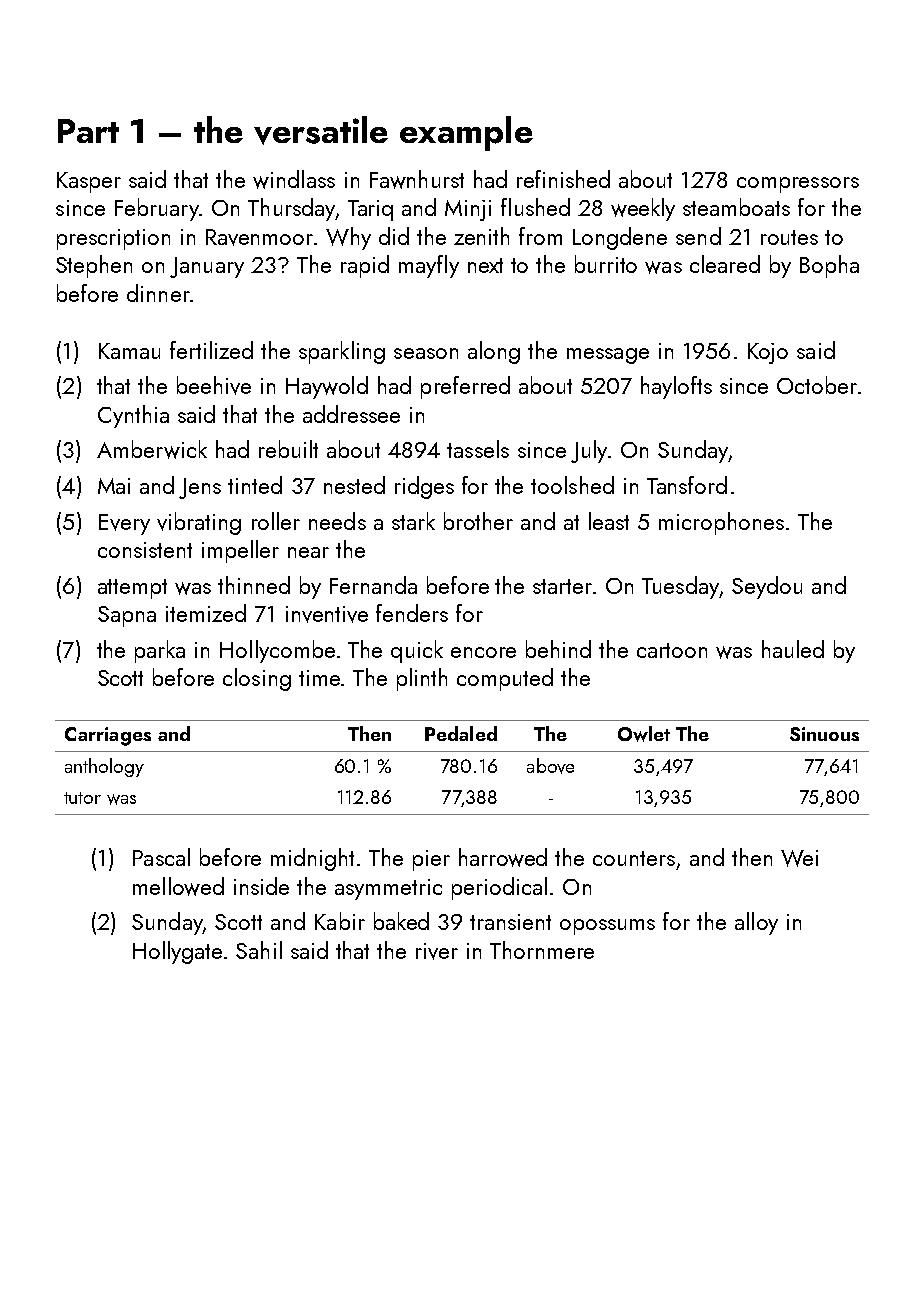 The width and height of the screenshot is (924, 1314). What do you see at coordinates (817, 385) in the screenshot?
I see `October` at bounding box center [817, 385].
